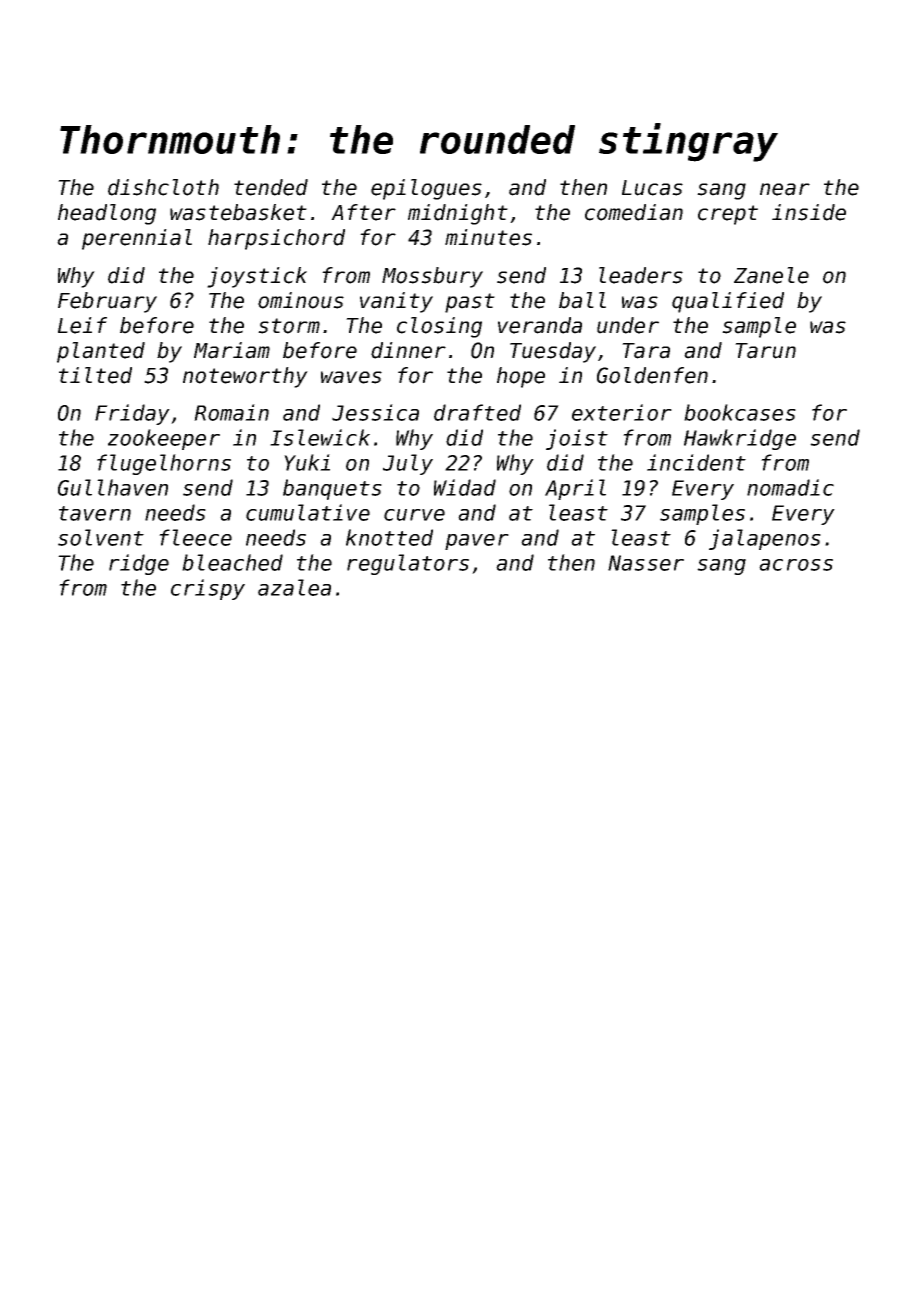 The width and height of the screenshot is (924, 1314). Describe the element at coordinates (208, 589) in the screenshot. I see `crispy` at that location.
